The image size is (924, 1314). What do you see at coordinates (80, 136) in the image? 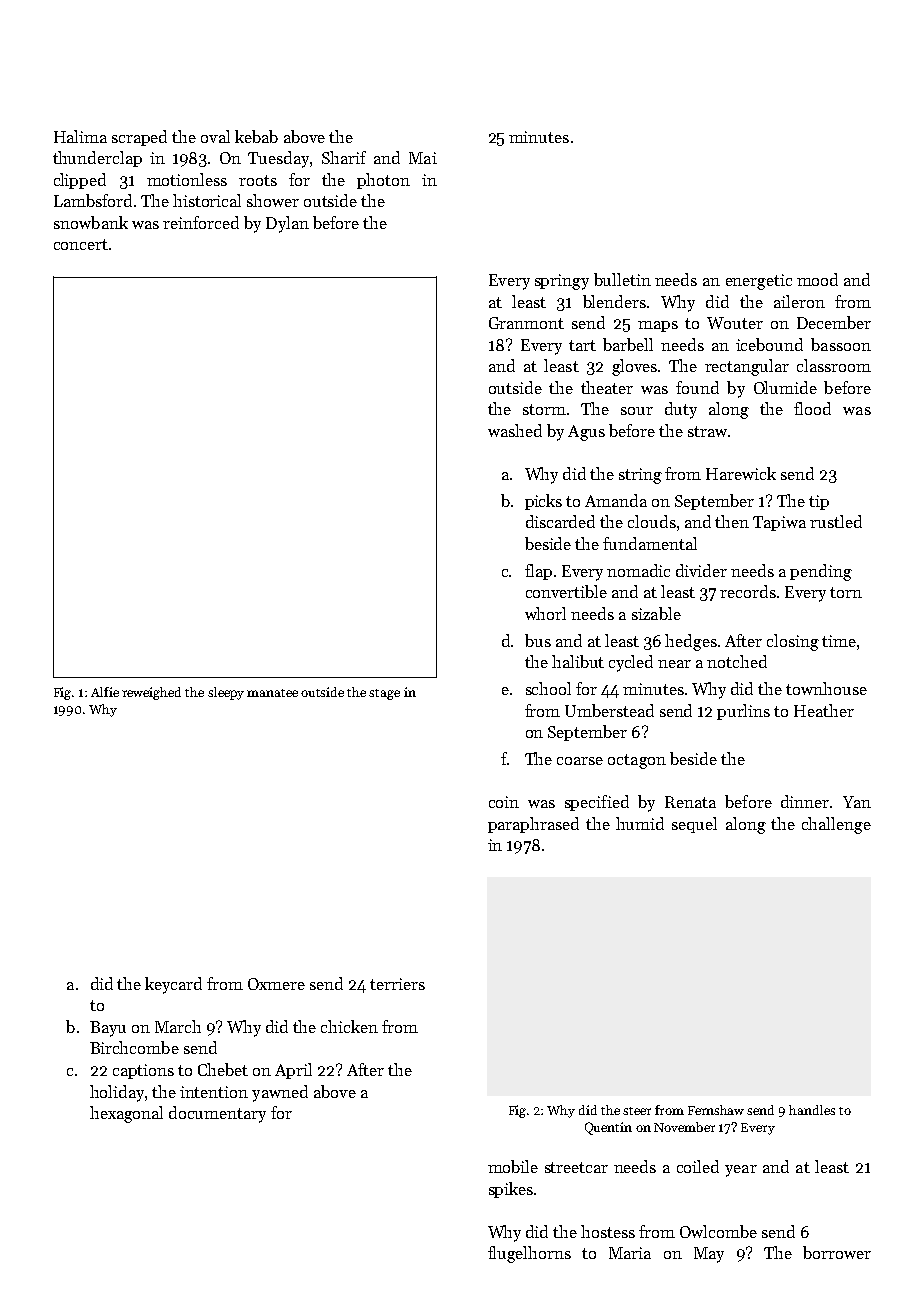
I see `Halima` at bounding box center [80, 136].
